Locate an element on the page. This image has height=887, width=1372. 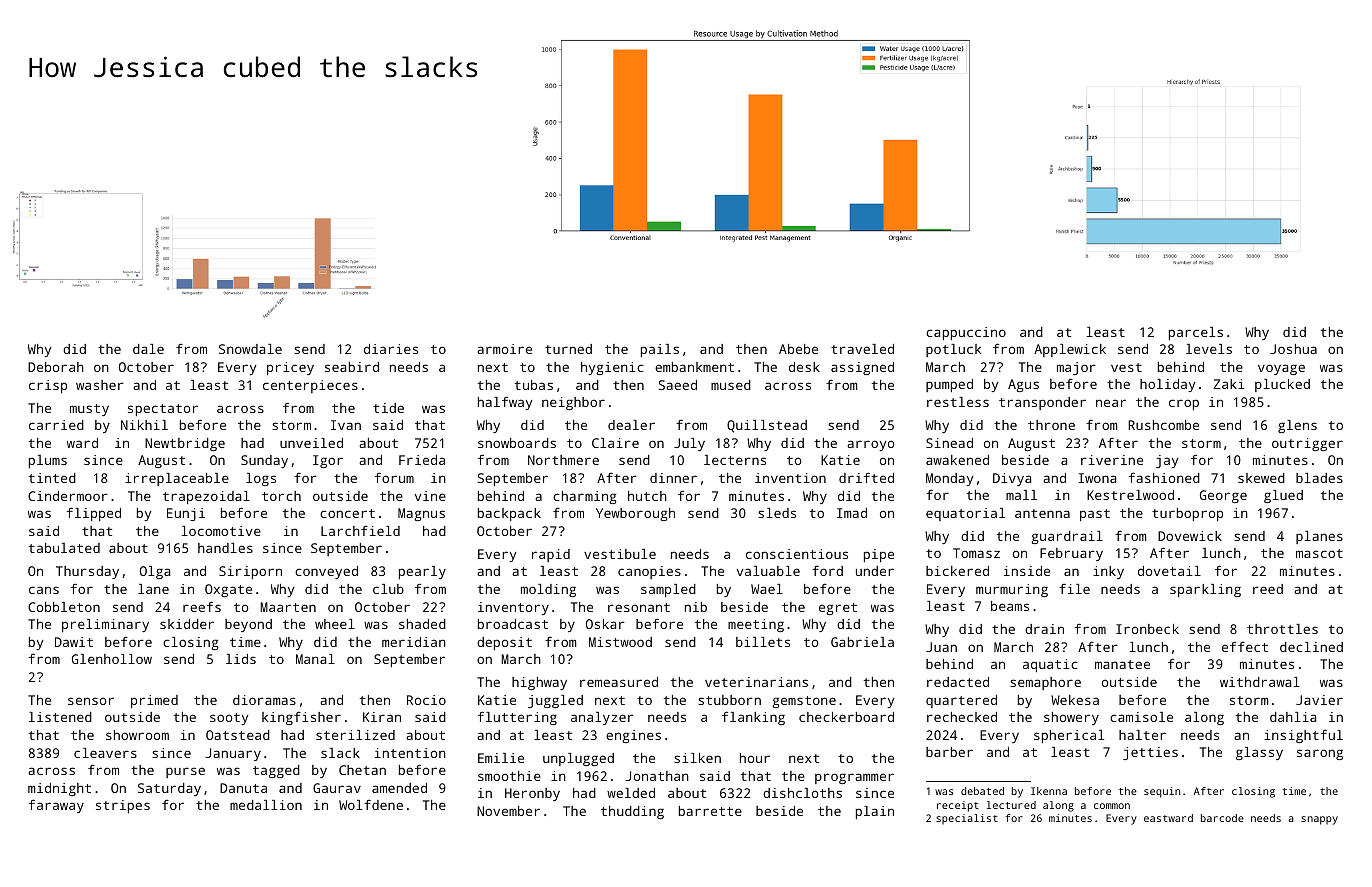
Tomasz is located at coordinates (976, 553).
